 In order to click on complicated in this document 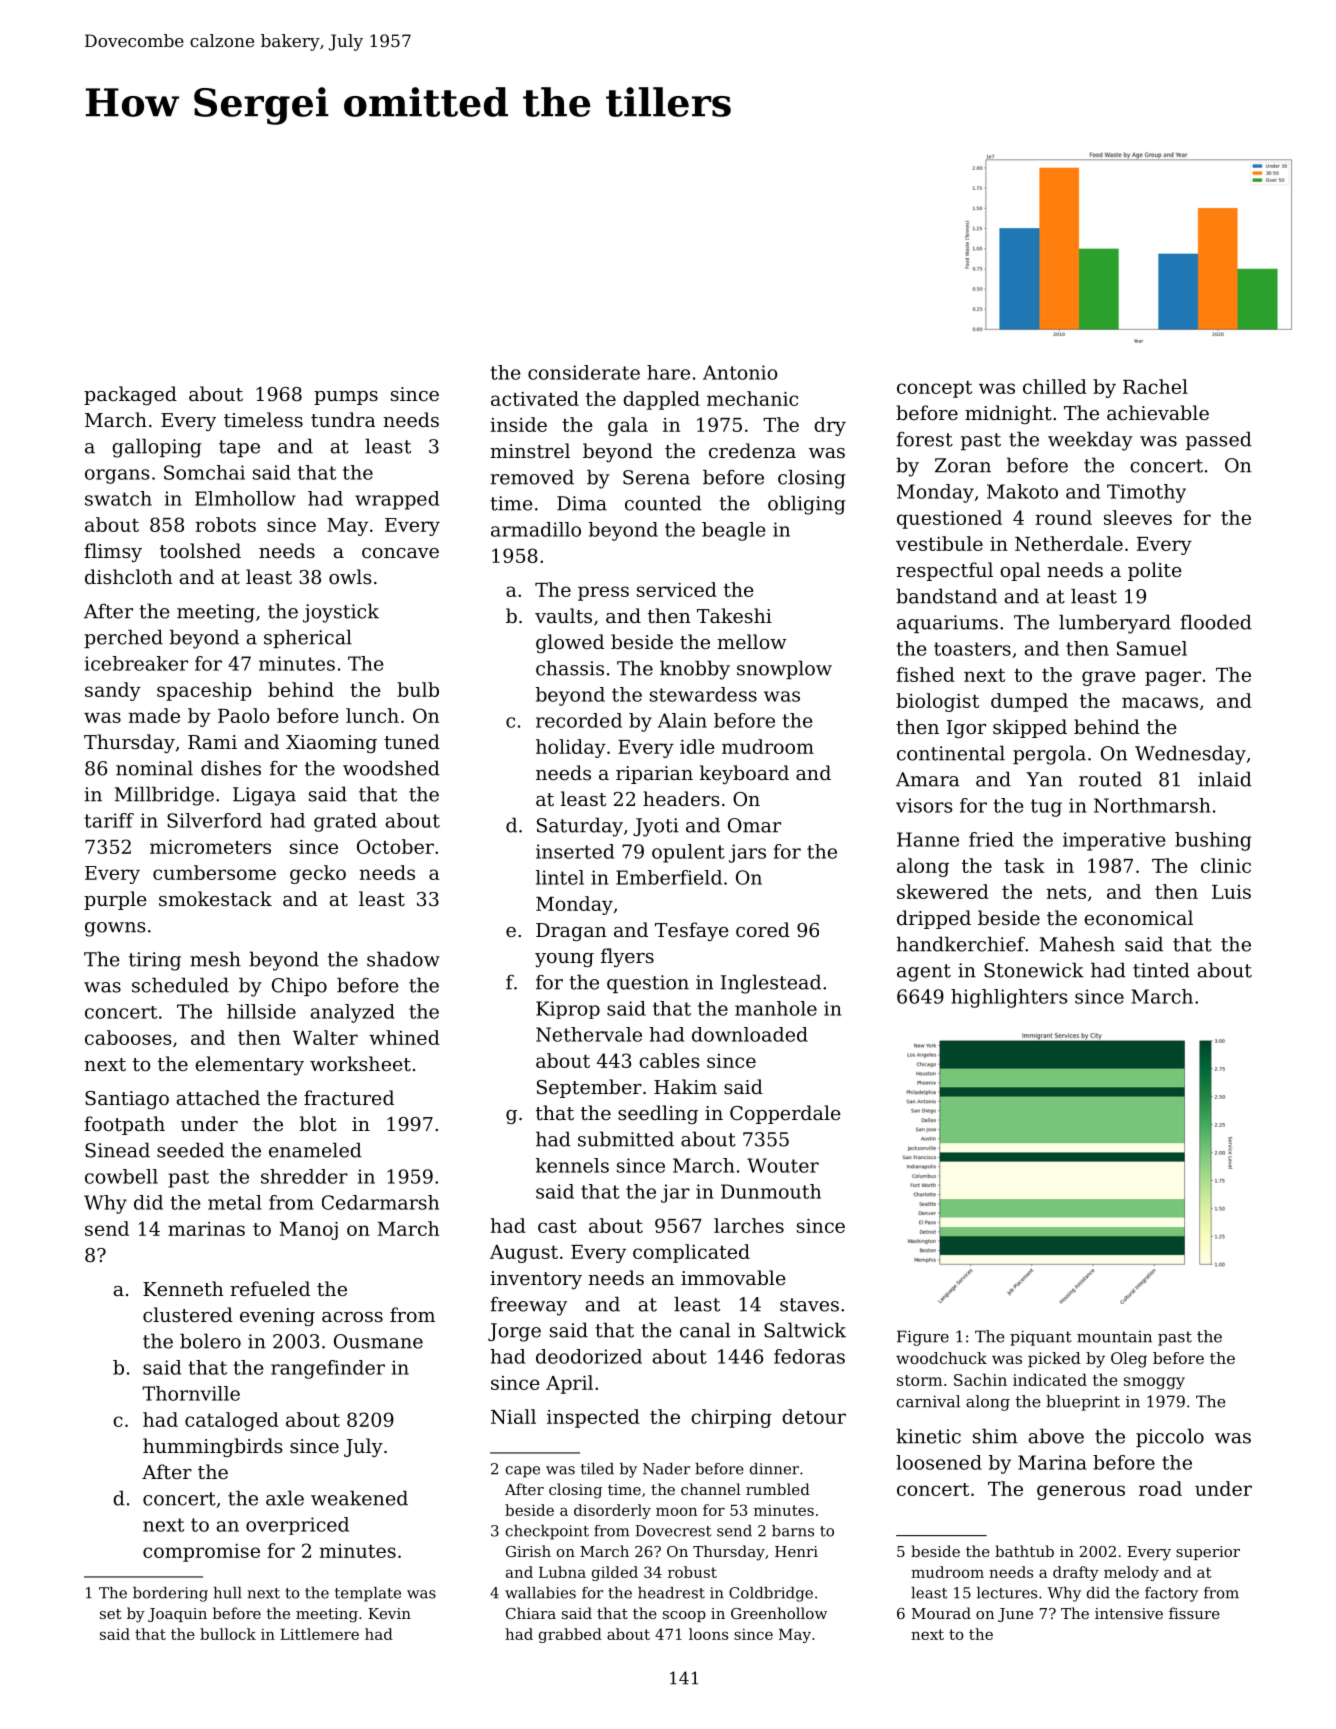, I will do `click(691, 1253)`.
